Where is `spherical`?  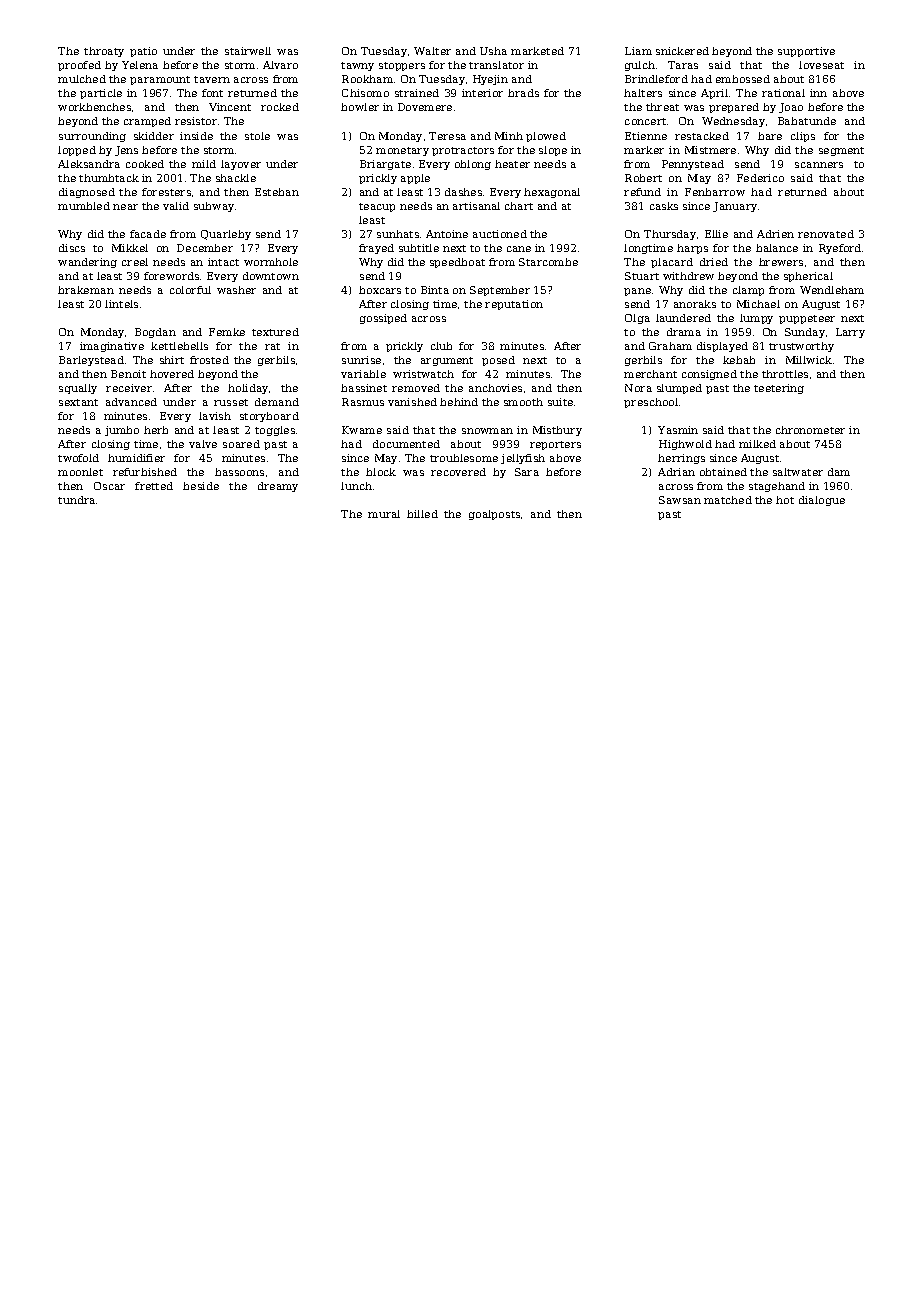
spherical is located at coordinates (808, 277).
